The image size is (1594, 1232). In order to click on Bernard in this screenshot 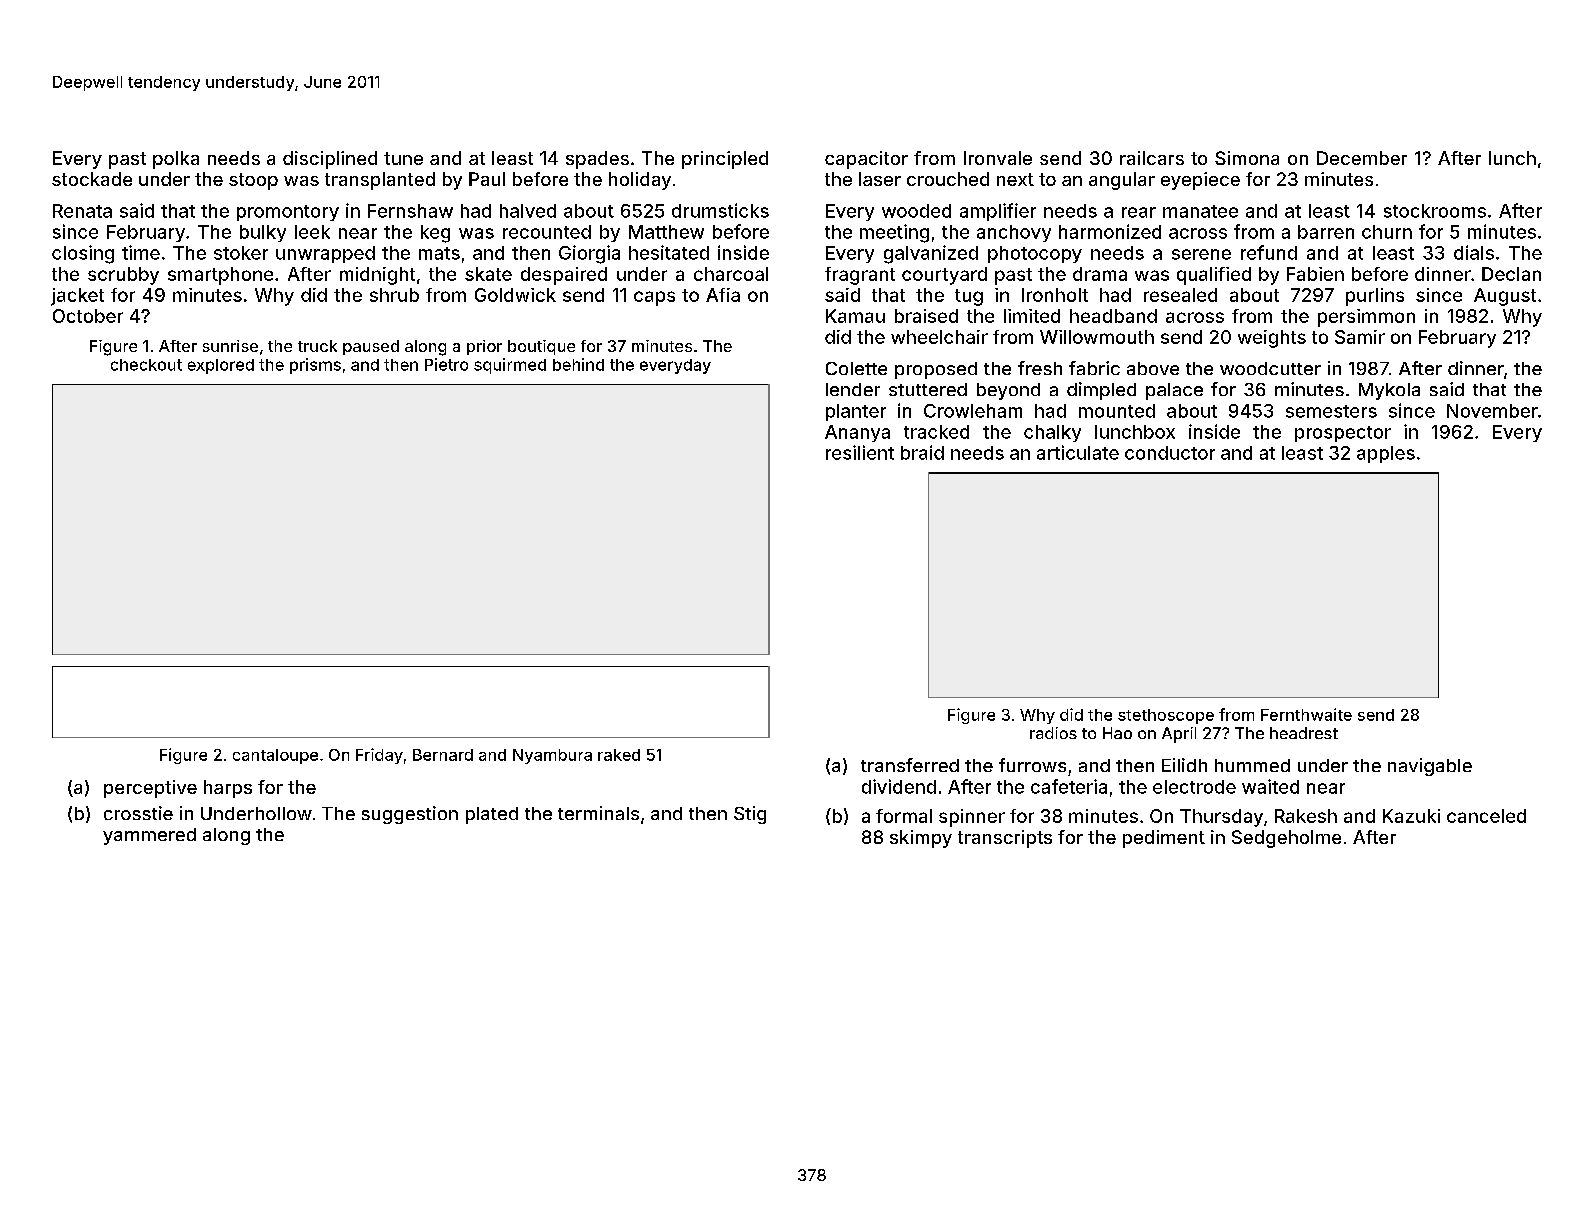, I will do `click(443, 755)`.
